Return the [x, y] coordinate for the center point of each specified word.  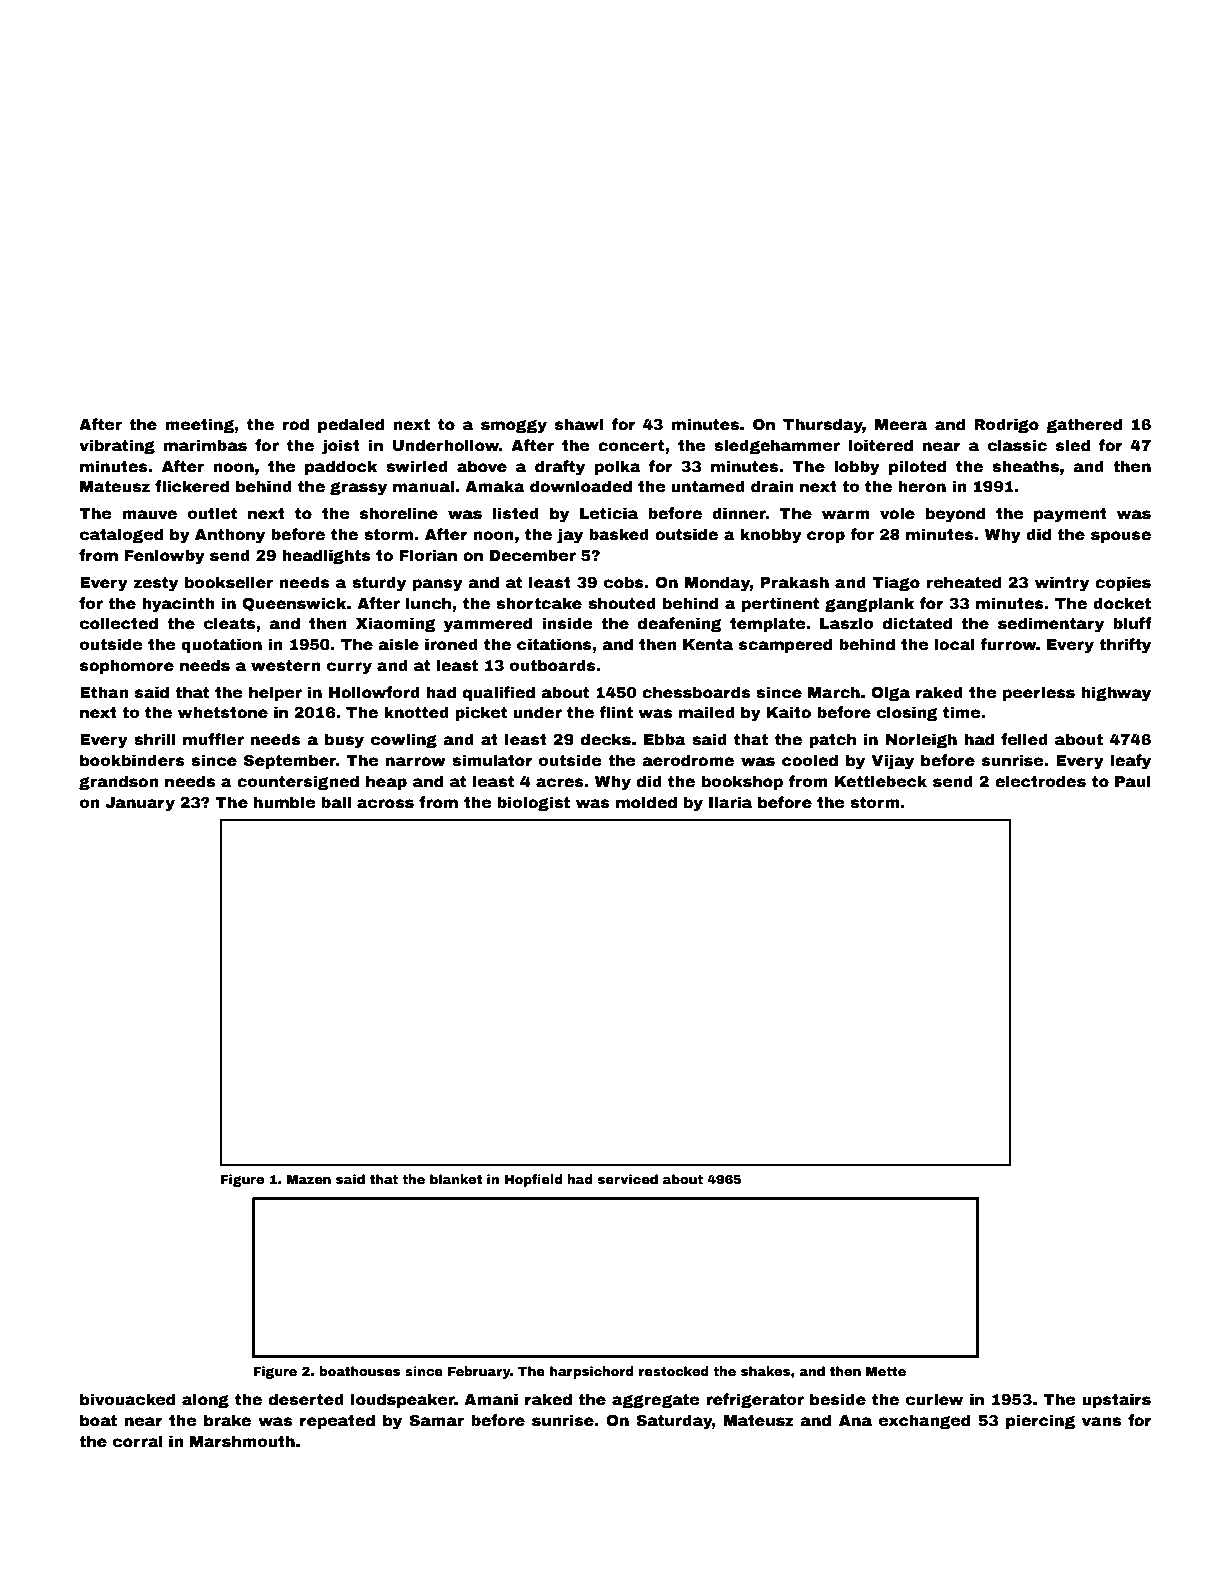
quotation [221, 645]
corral [138, 1441]
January [140, 804]
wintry [1062, 584]
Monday [717, 584]
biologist [533, 803]
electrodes [1040, 781]
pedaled [351, 425]
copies [1123, 583]
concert [631, 446]
